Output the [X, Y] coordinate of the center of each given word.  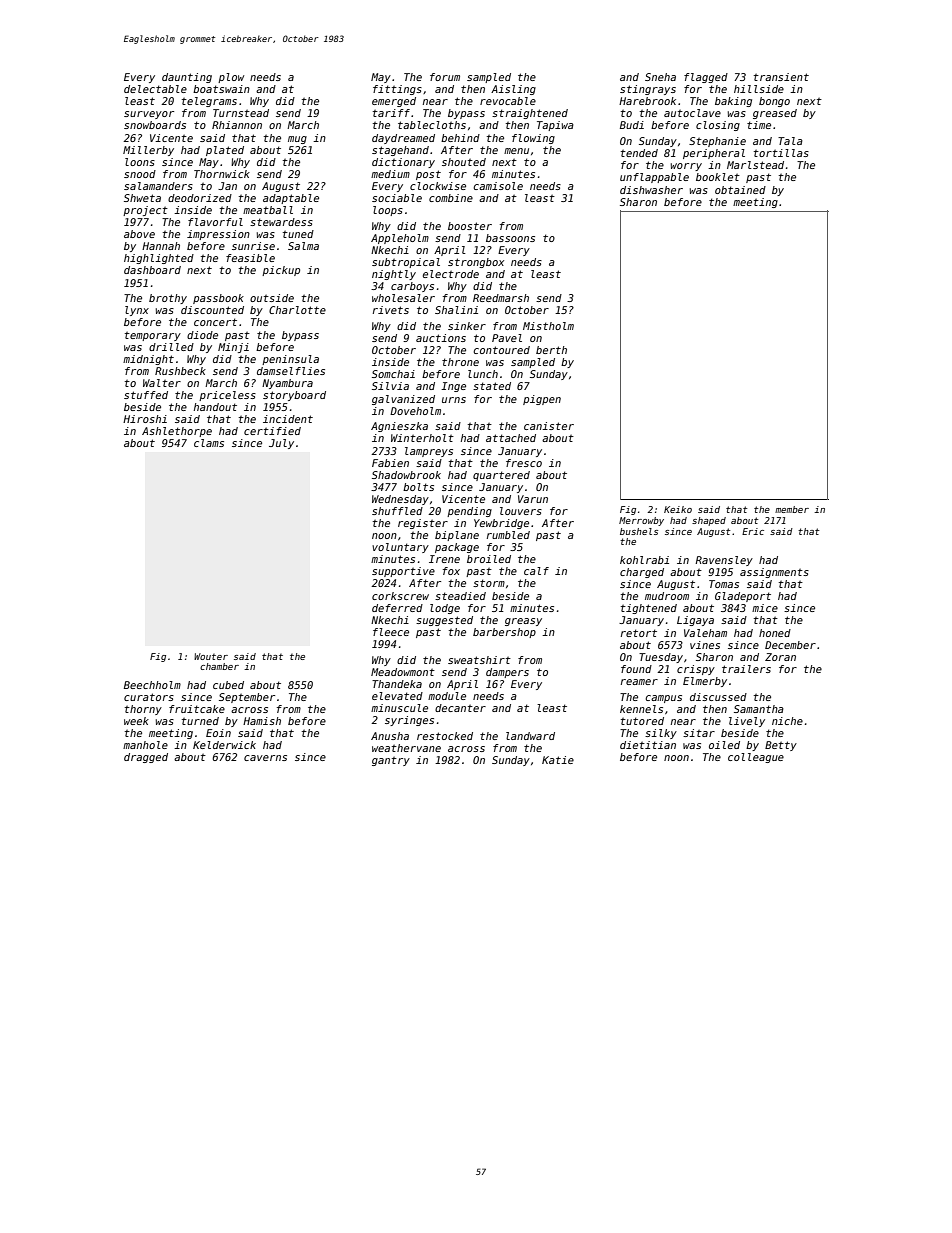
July [281, 444]
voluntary [400, 548]
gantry [391, 761]
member [792, 509]
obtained [740, 190]
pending [469, 512]
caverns [265, 758]
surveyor [149, 115]
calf [536, 571]
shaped [709, 521]
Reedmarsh [501, 298]
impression [218, 235]
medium [390, 174]
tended [639, 153]
